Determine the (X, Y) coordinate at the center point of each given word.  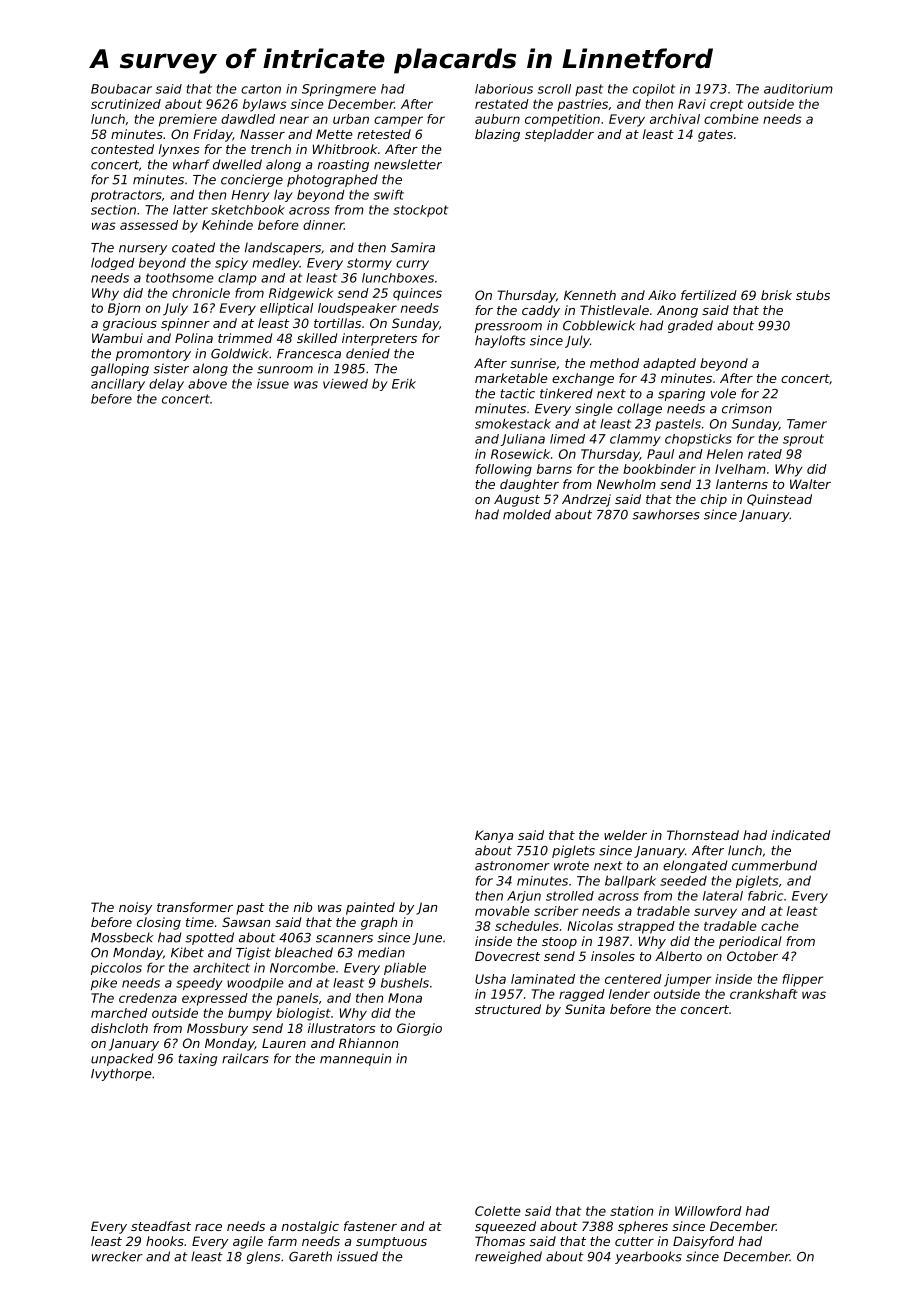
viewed (345, 384)
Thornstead (703, 835)
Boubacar (121, 89)
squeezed (505, 1227)
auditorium (798, 89)
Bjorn (124, 309)
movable (502, 911)
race (208, 1227)
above (207, 384)
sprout (803, 440)
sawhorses (666, 514)
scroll (554, 89)
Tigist (253, 953)
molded (527, 514)
